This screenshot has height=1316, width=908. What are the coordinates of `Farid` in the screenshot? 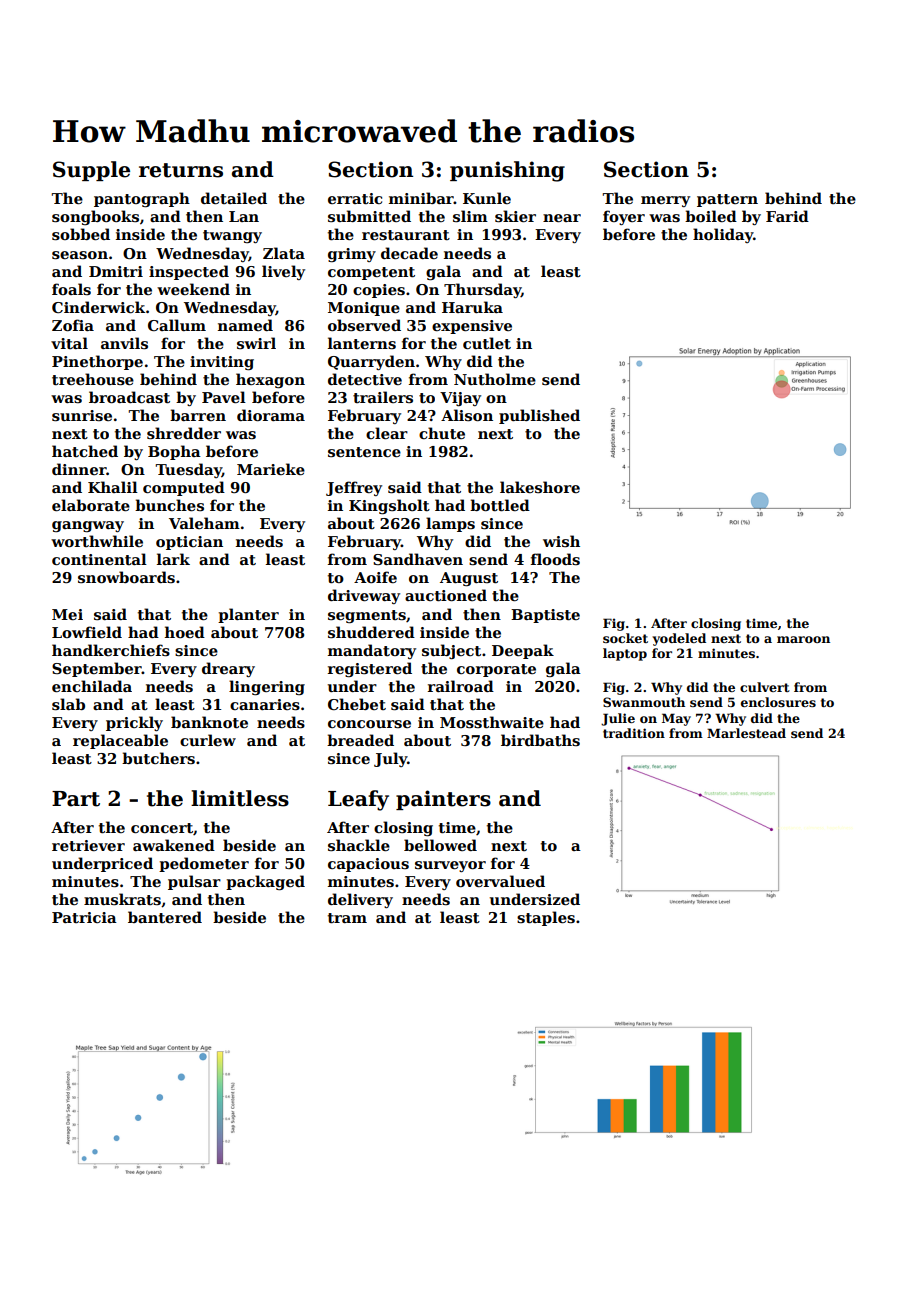 It's located at (787, 216).
